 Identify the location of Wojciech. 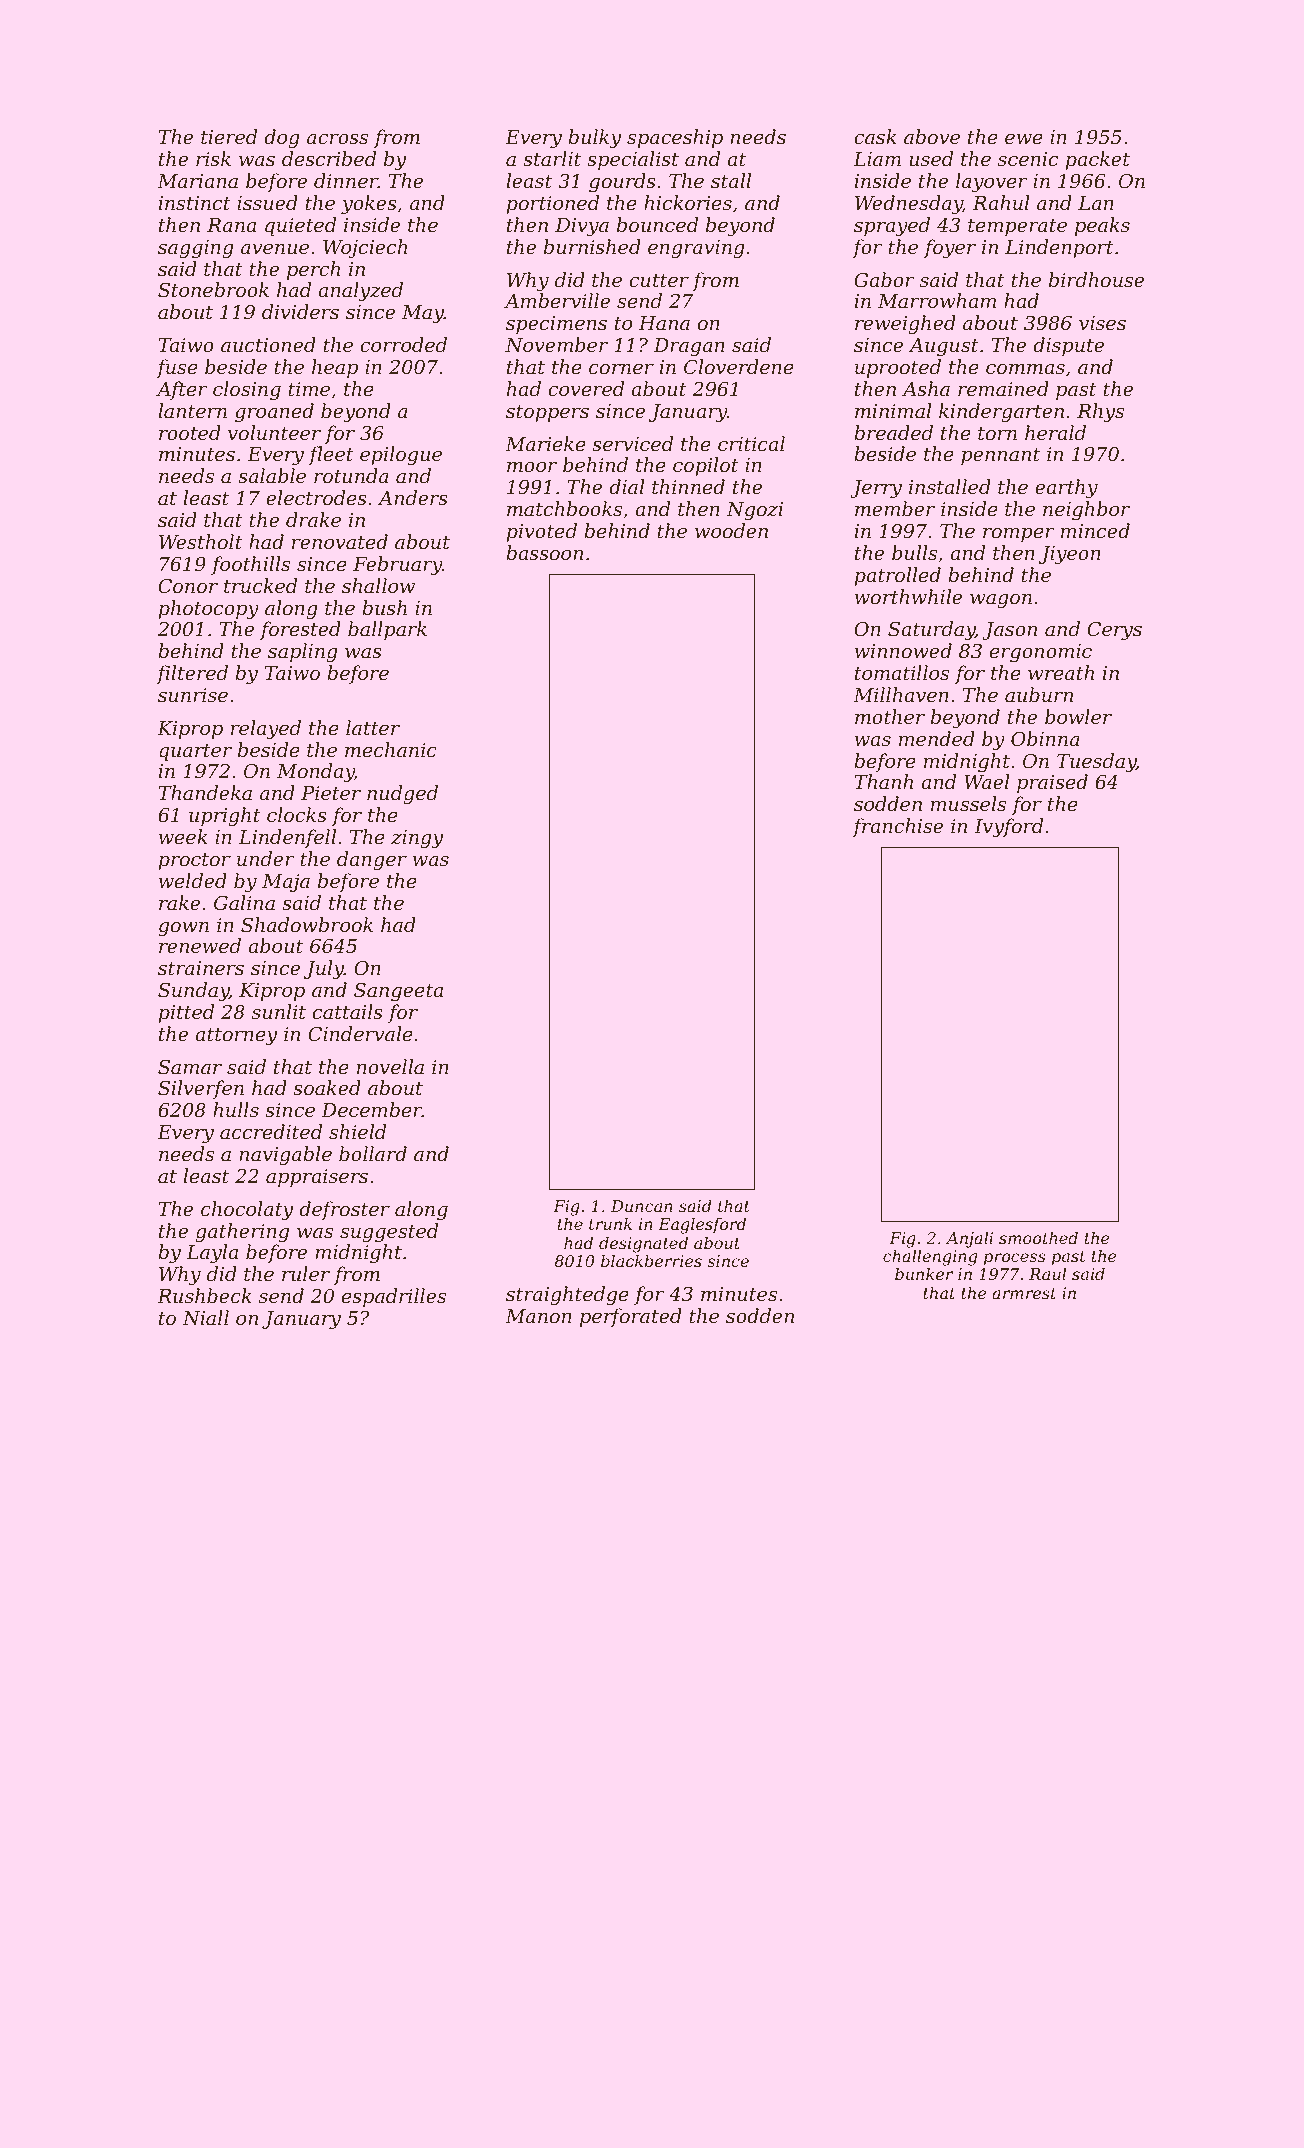
(365, 248).
